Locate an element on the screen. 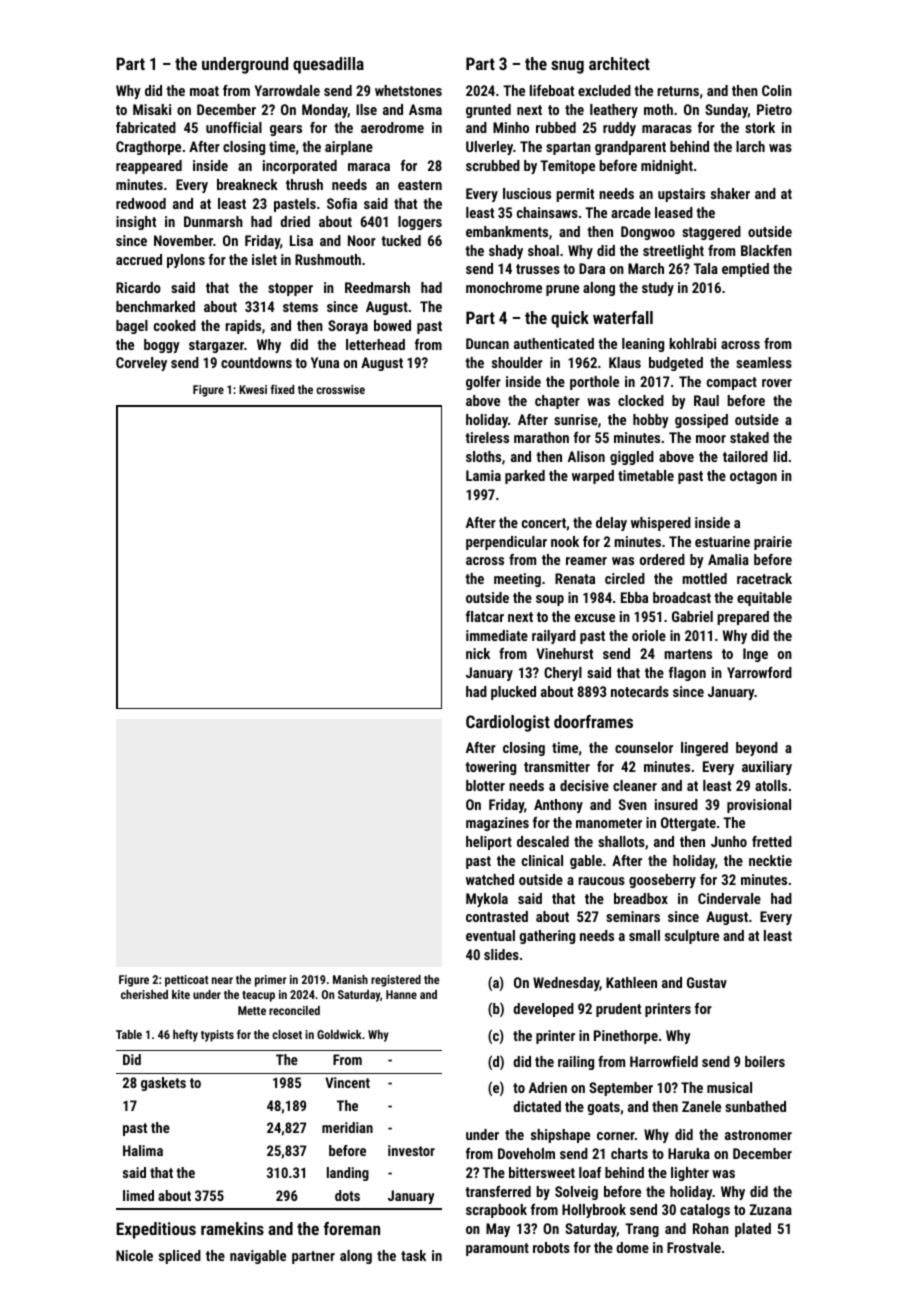  eventual is located at coordinates (490, 935).
